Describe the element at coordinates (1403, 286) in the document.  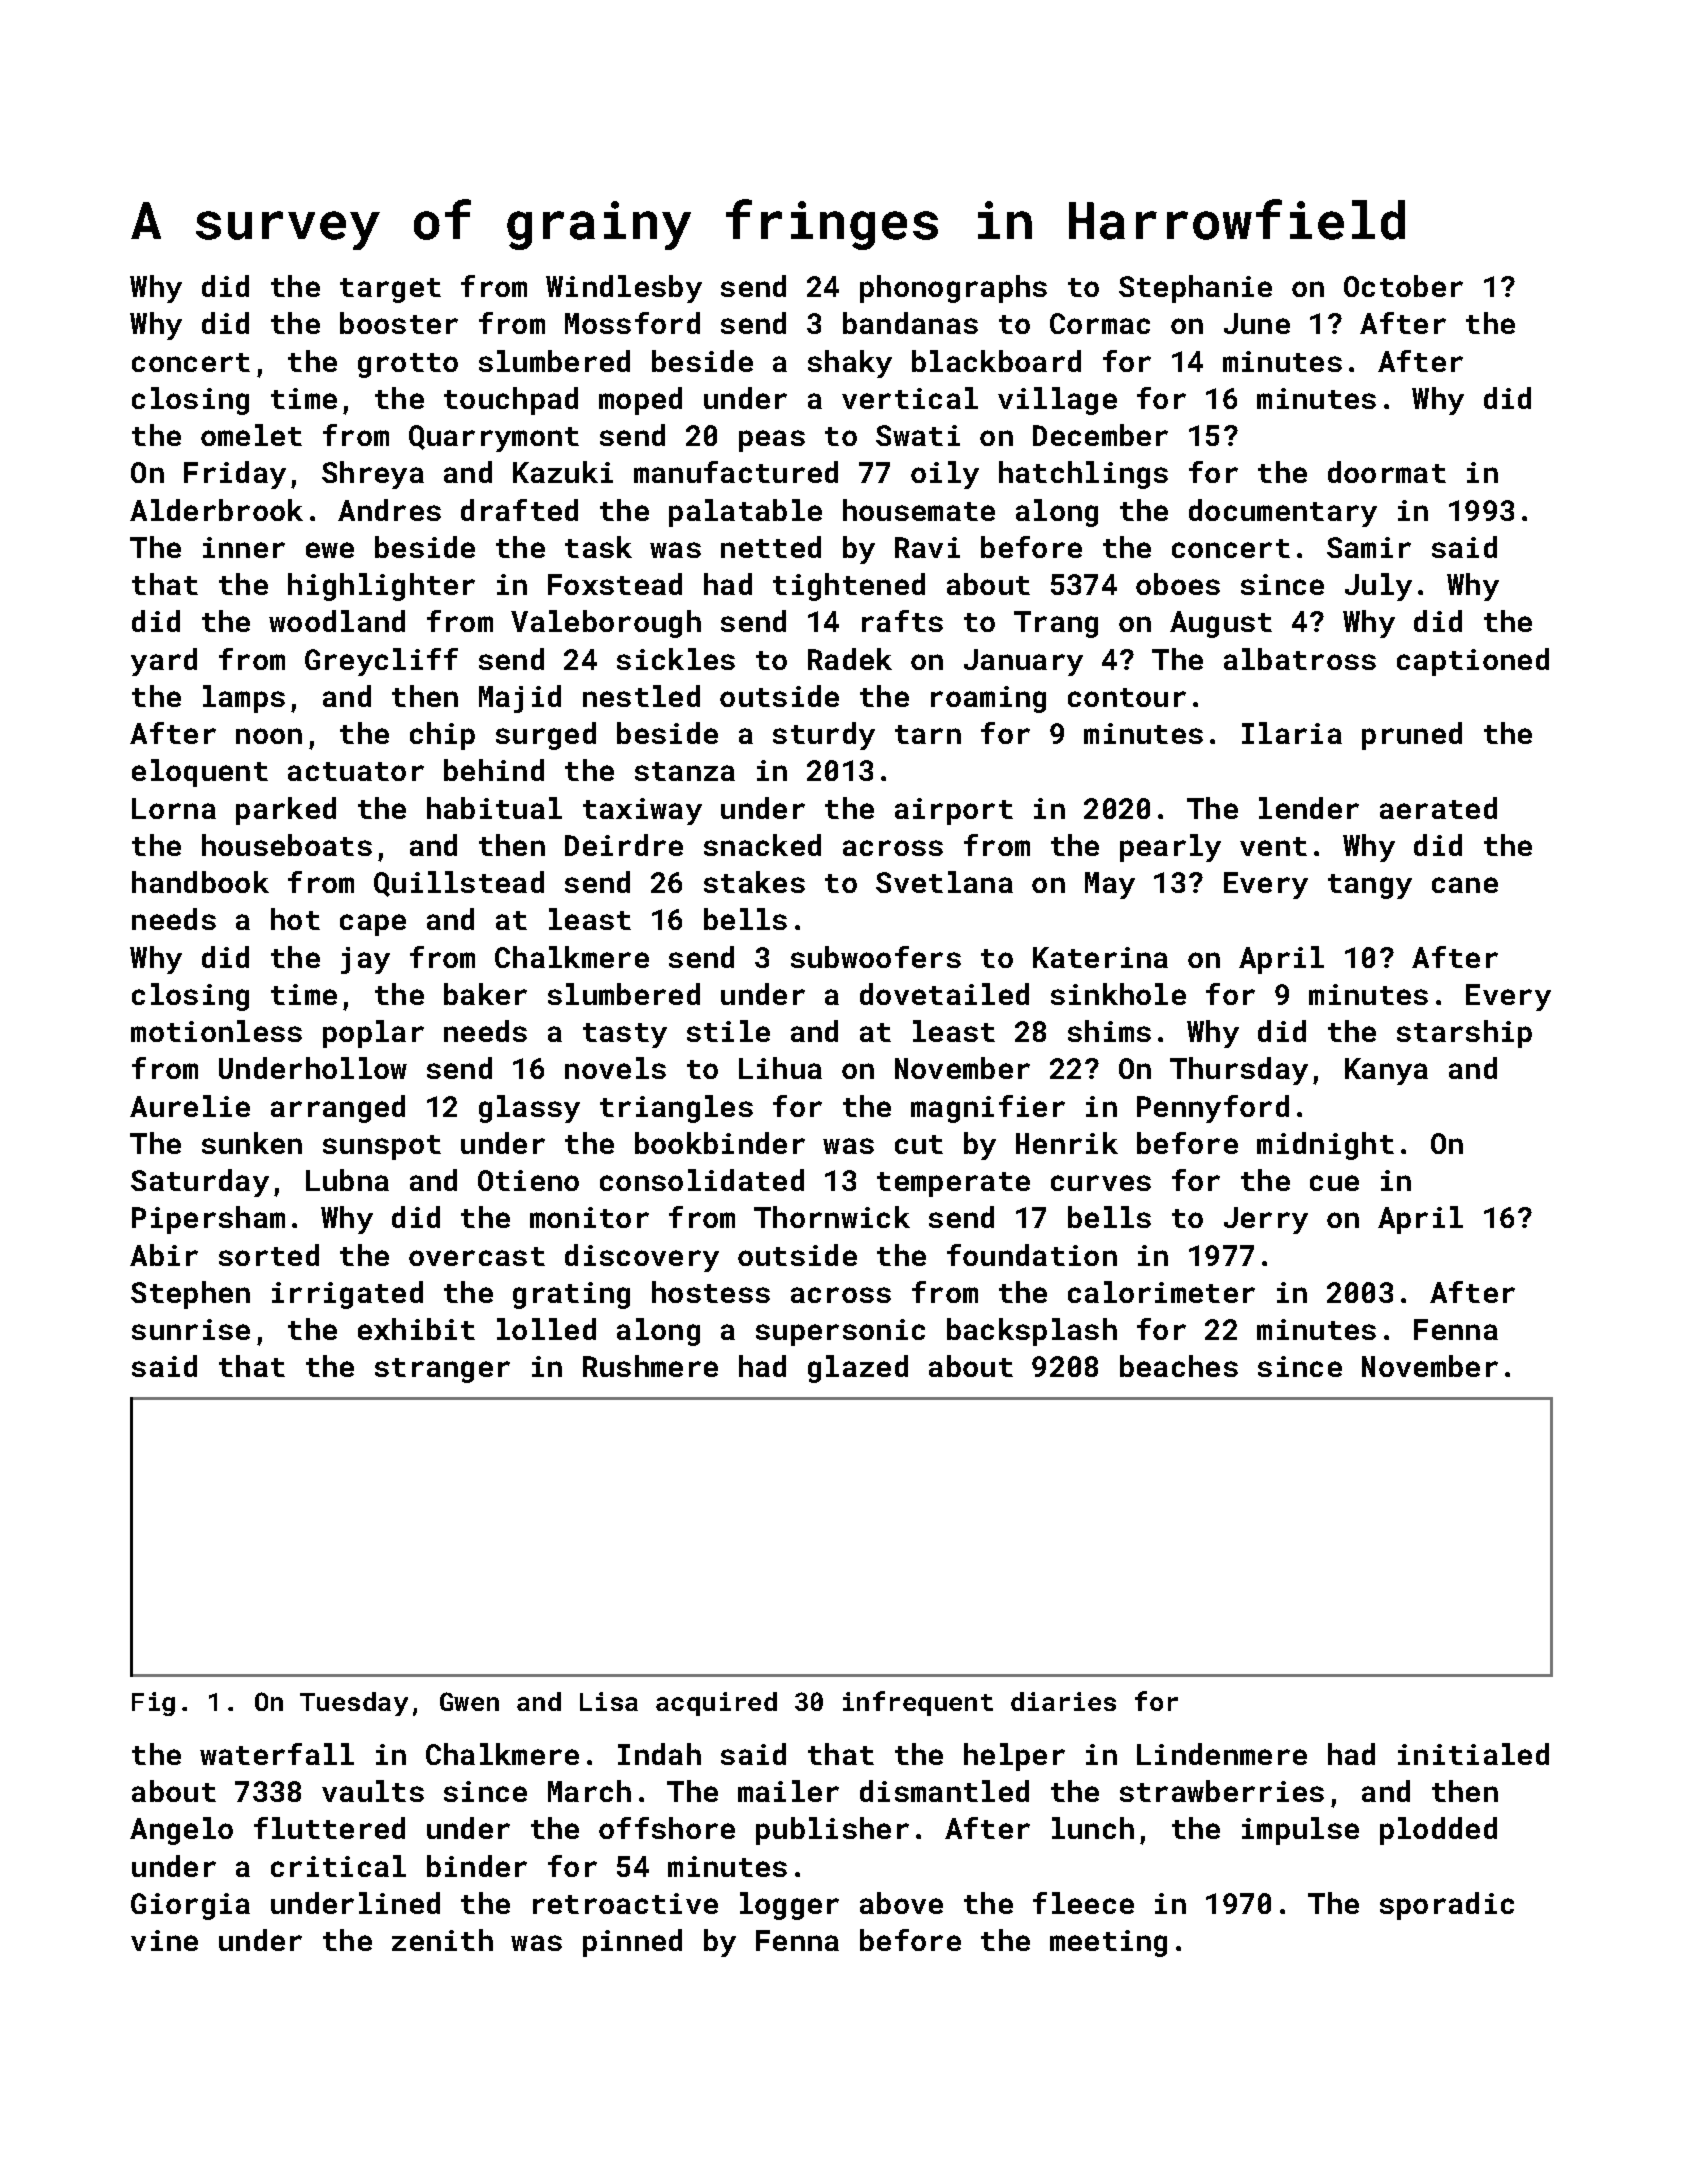
I see `October` at that location.
